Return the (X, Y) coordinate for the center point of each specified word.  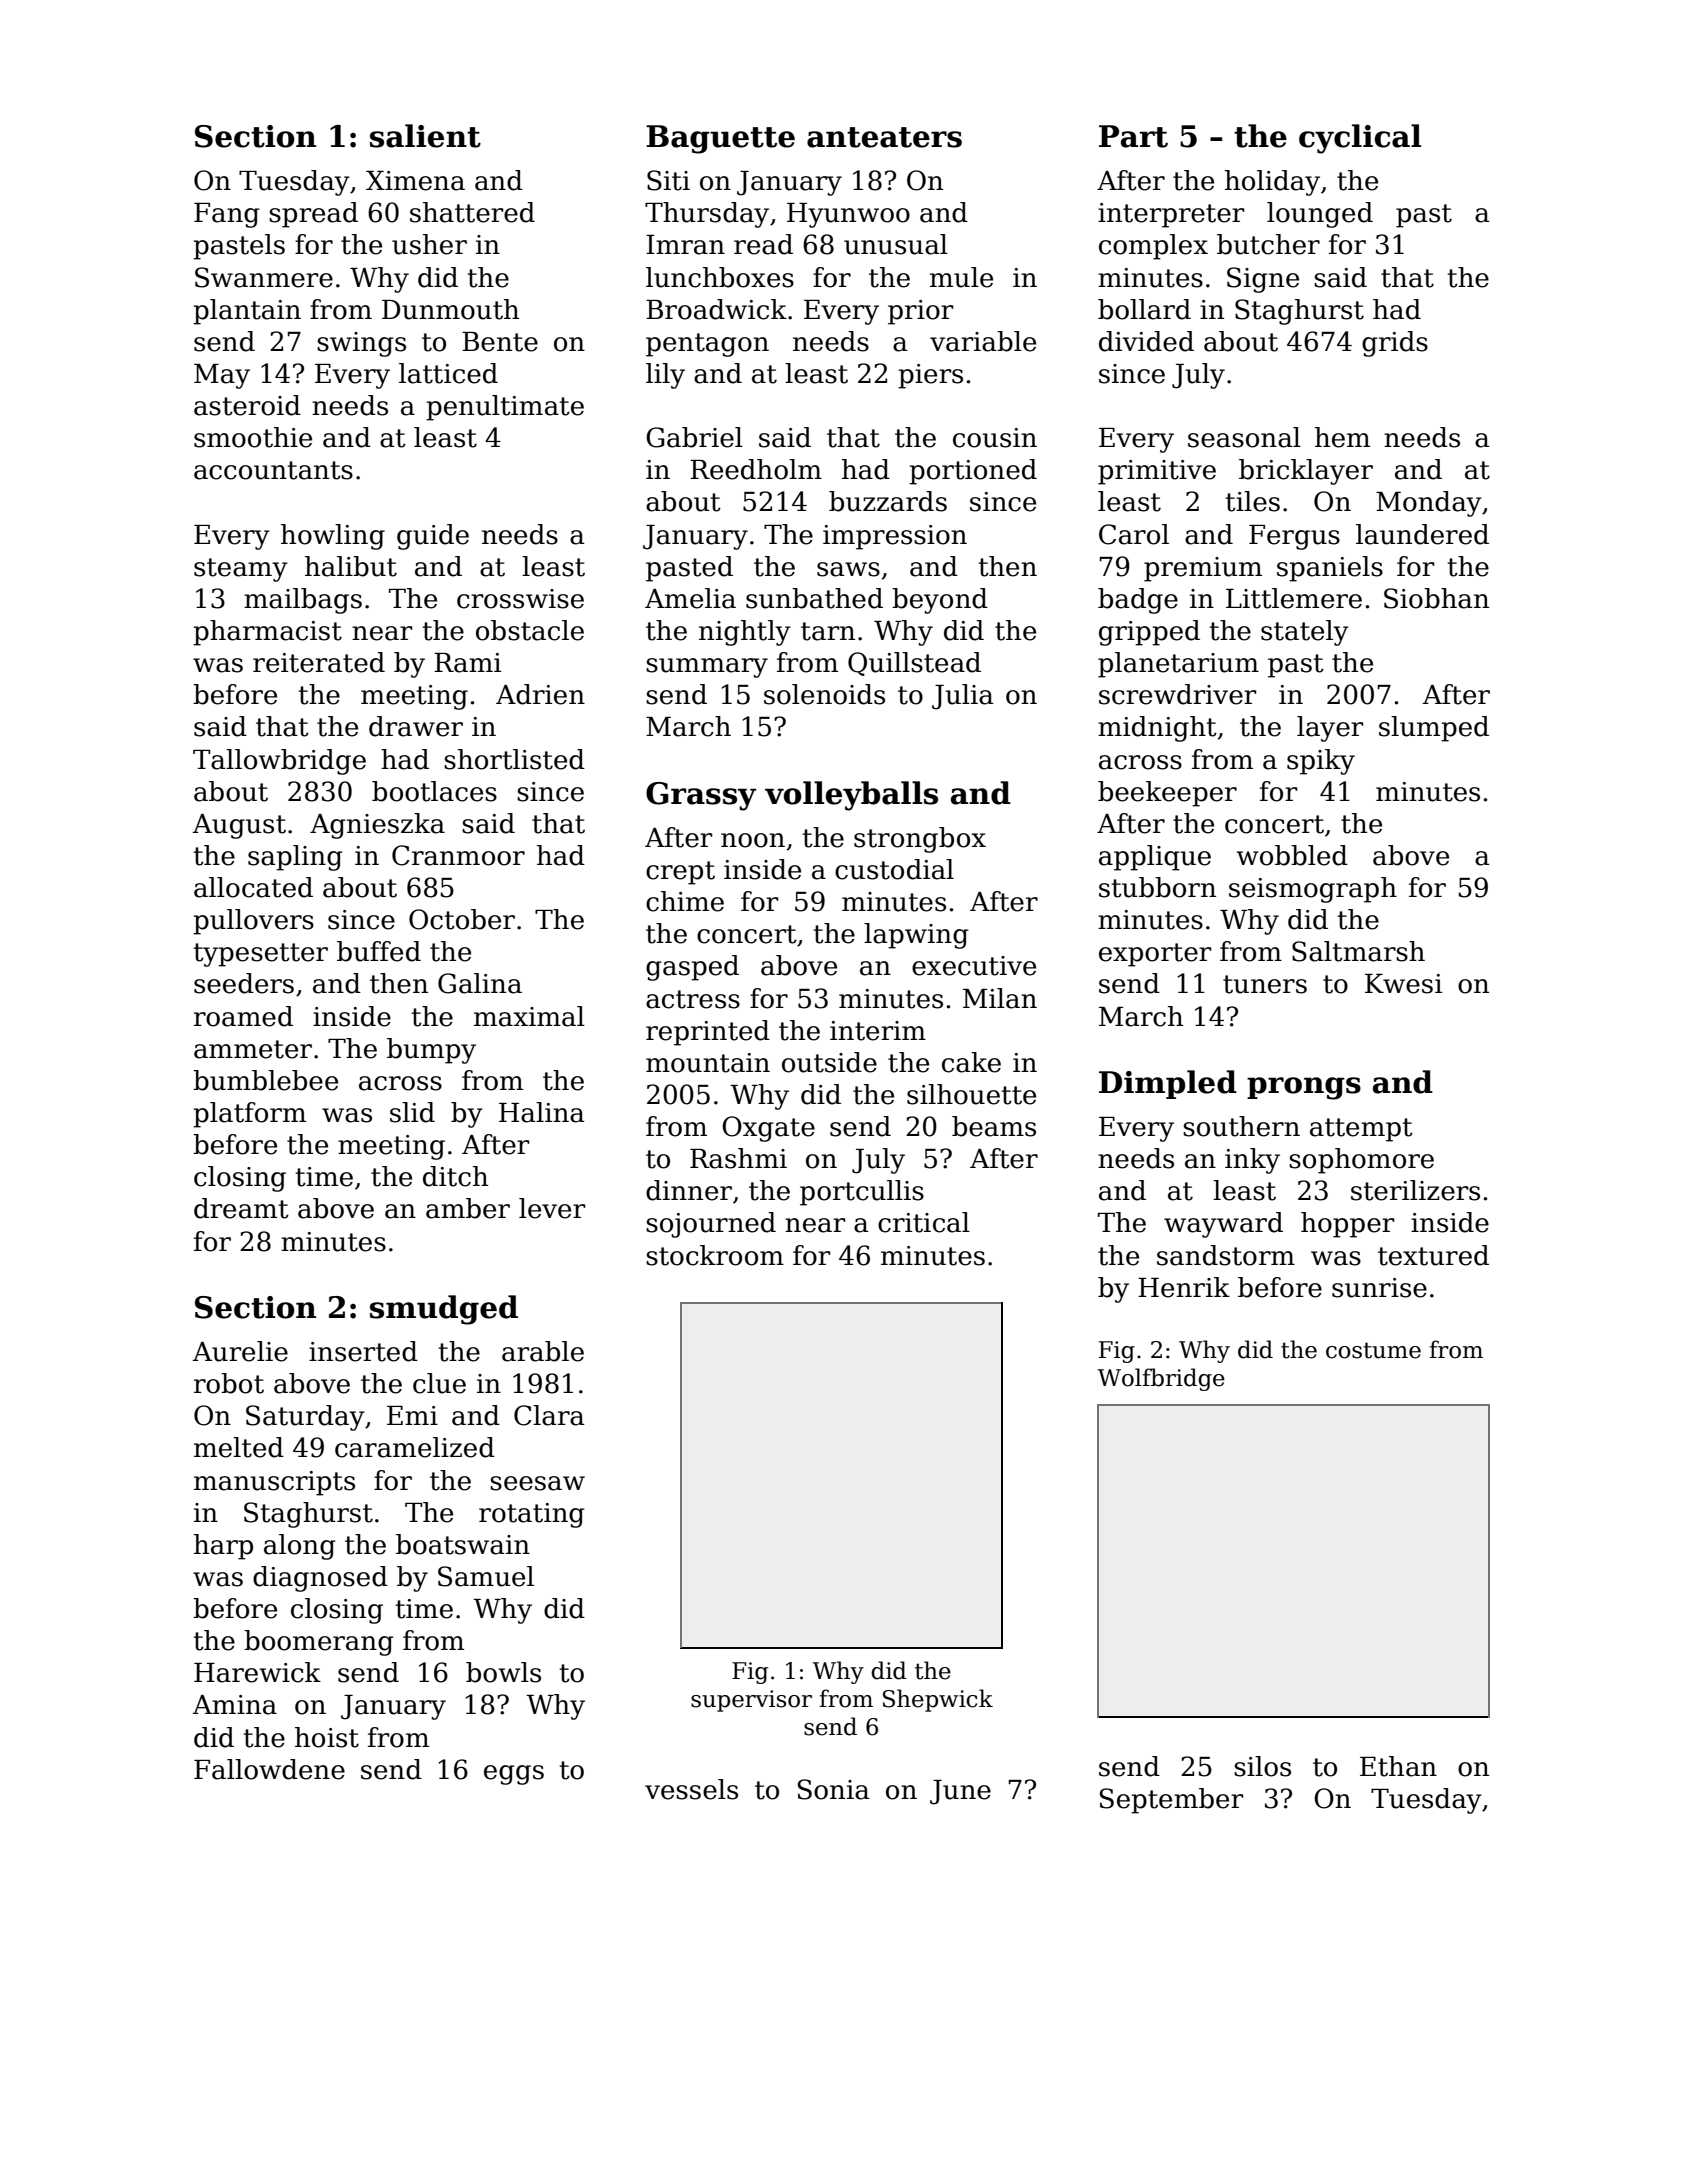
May (222, 376)
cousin (995, 438)
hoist (327, 1737)
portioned (973, 472)
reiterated (319, 662)
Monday (1429, 504)
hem (1342, 437)
